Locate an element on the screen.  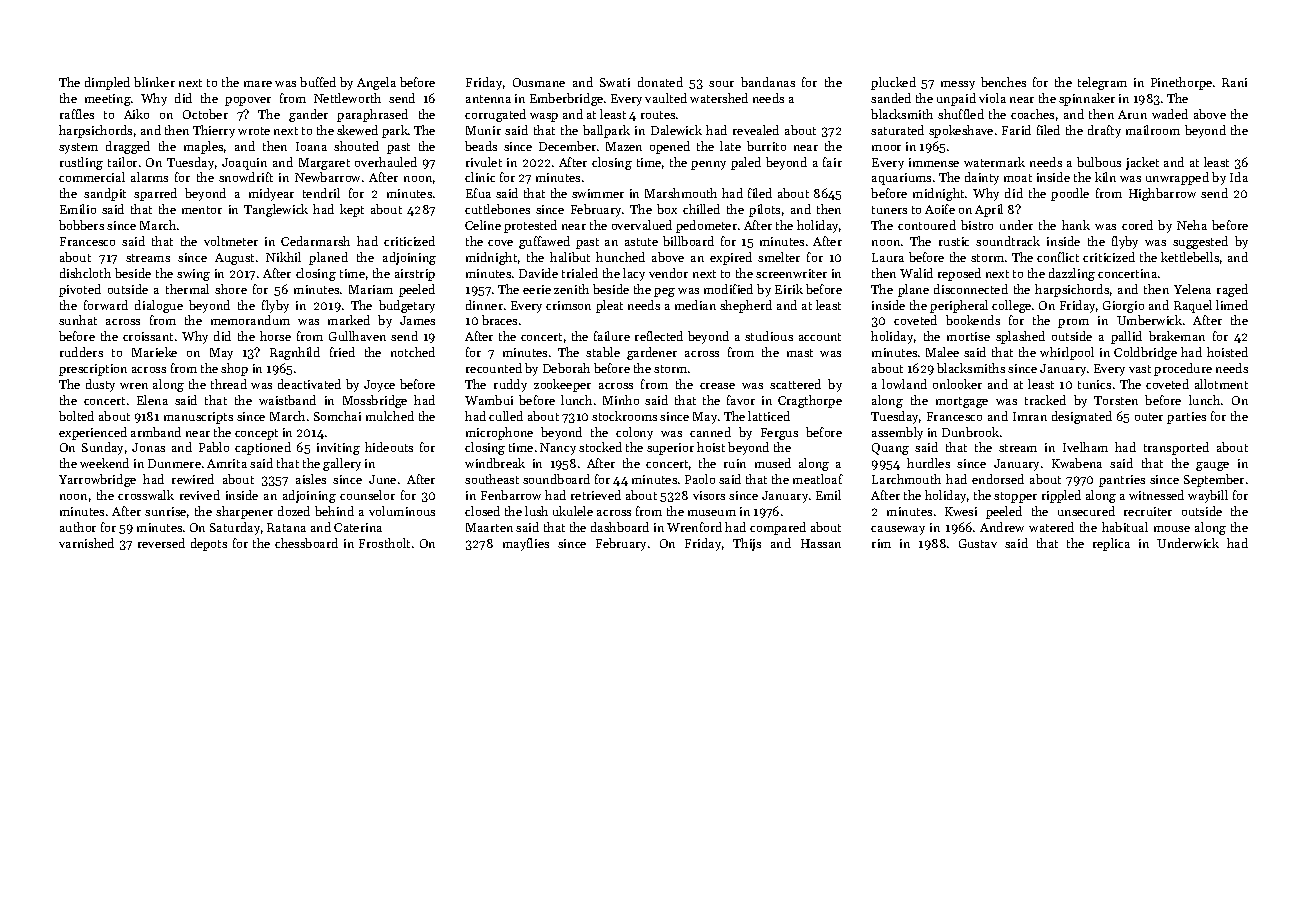
pilots is located at coordinates (764, 210).
